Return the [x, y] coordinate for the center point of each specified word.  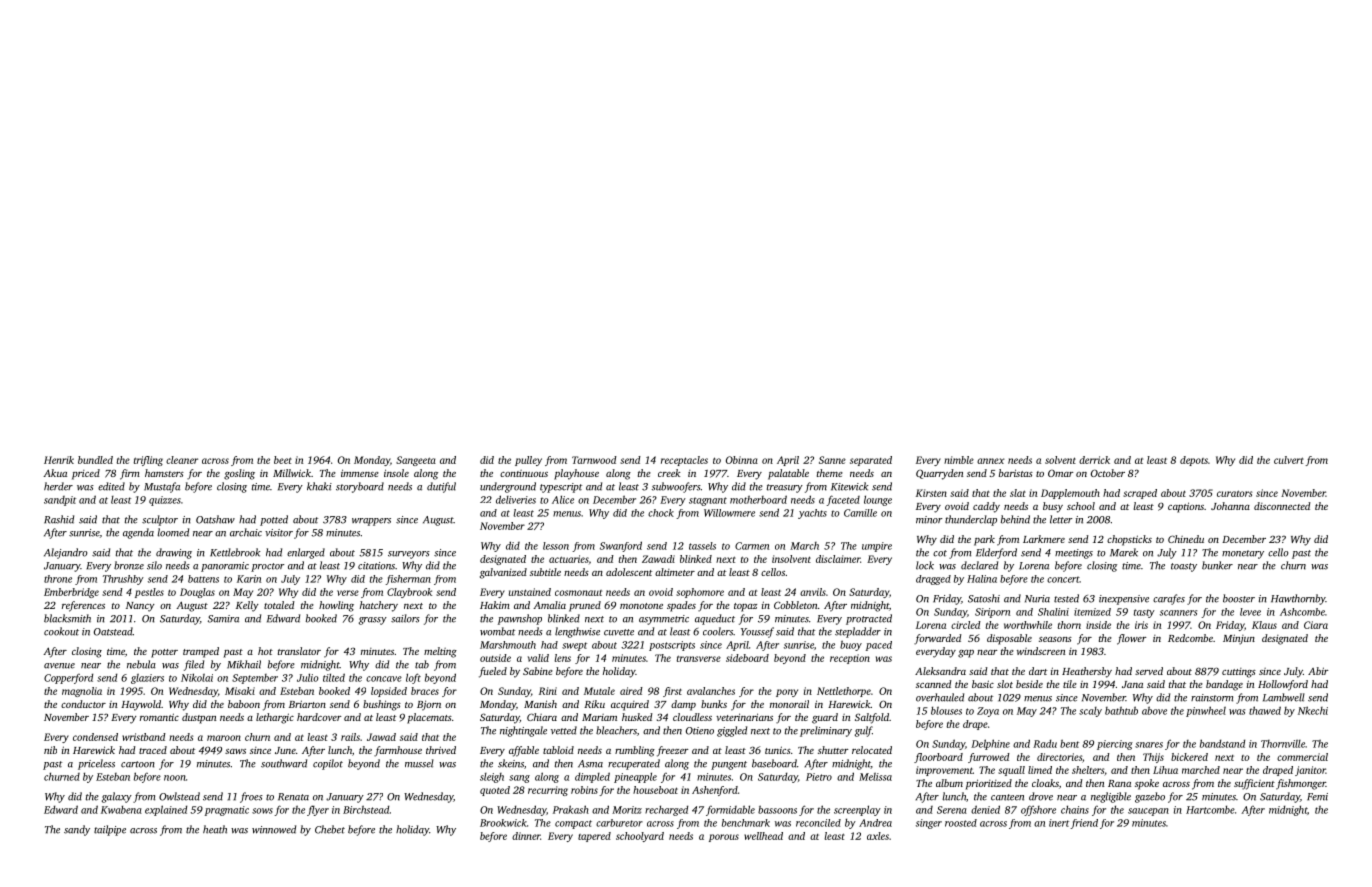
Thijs [1153, 758]
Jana [1132, 684]
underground [508, 487]
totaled [279, 605]
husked [637, 717]
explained [166, 810]
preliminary [826, 731]
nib [50, 750]
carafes [1169, 599]
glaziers [147, 679]
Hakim [495, 605]
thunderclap [971, 520]
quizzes [165, 501]
